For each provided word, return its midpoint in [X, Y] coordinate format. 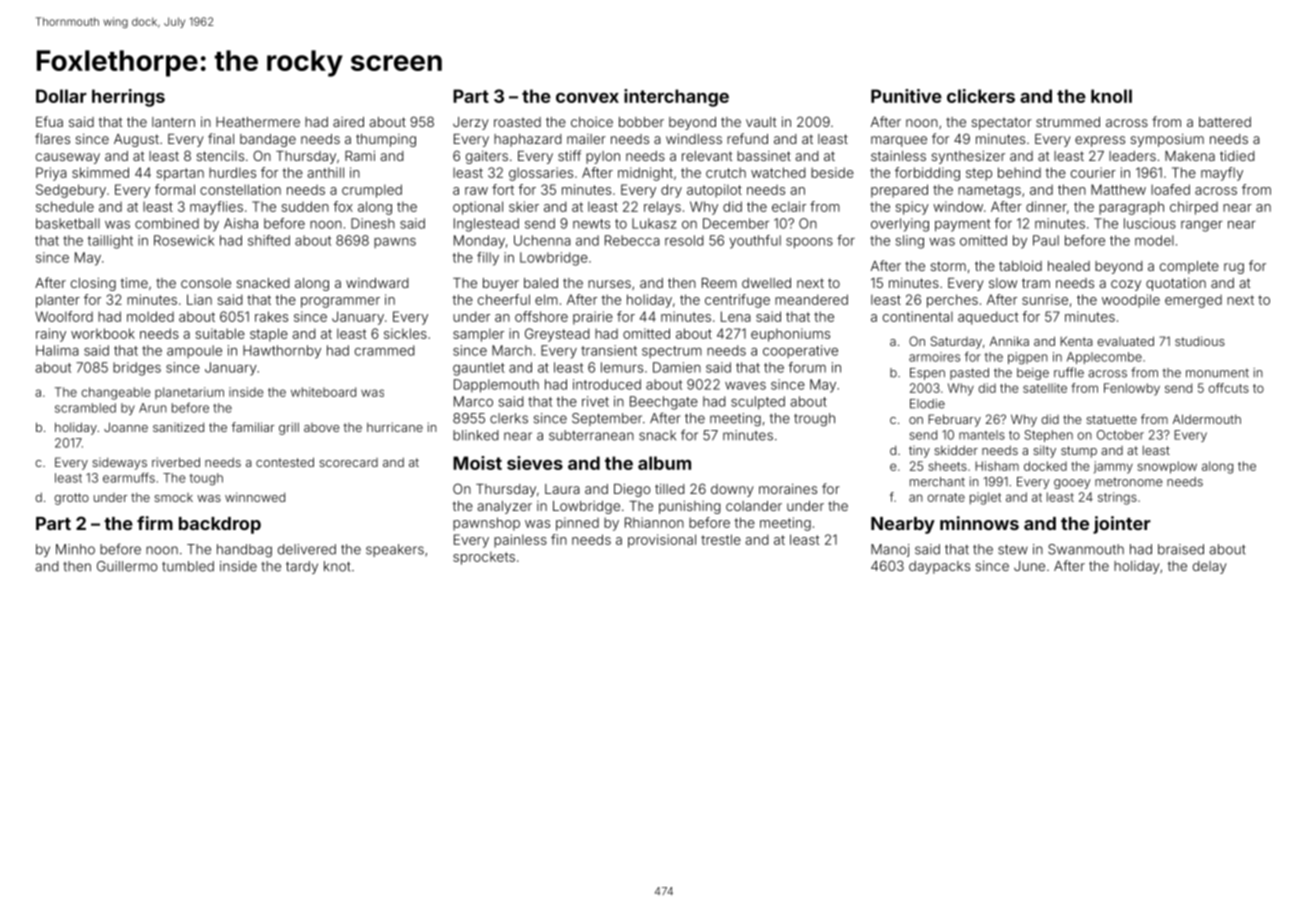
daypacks [939, 567]
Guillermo [127, 566]
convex [587, 98]
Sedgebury [71, 191]
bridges [137, 369]
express [1100, 141]
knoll [1111, 96]
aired [348, 122]
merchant [937, 482]
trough [814, 420]
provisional [662, 541]
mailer [586, 139]
